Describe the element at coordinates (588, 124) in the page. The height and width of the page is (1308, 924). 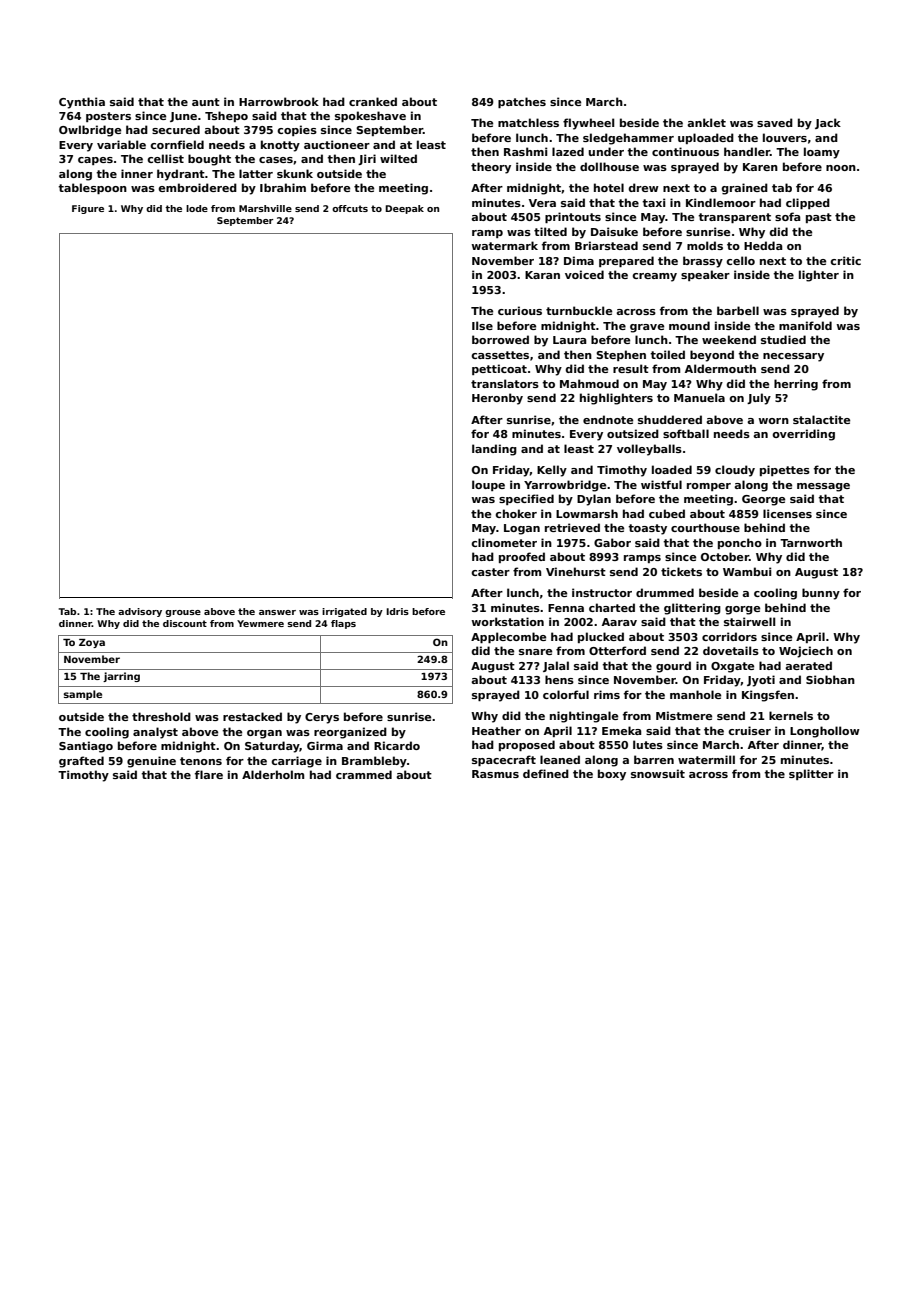
I see `flywheel` at that location.
